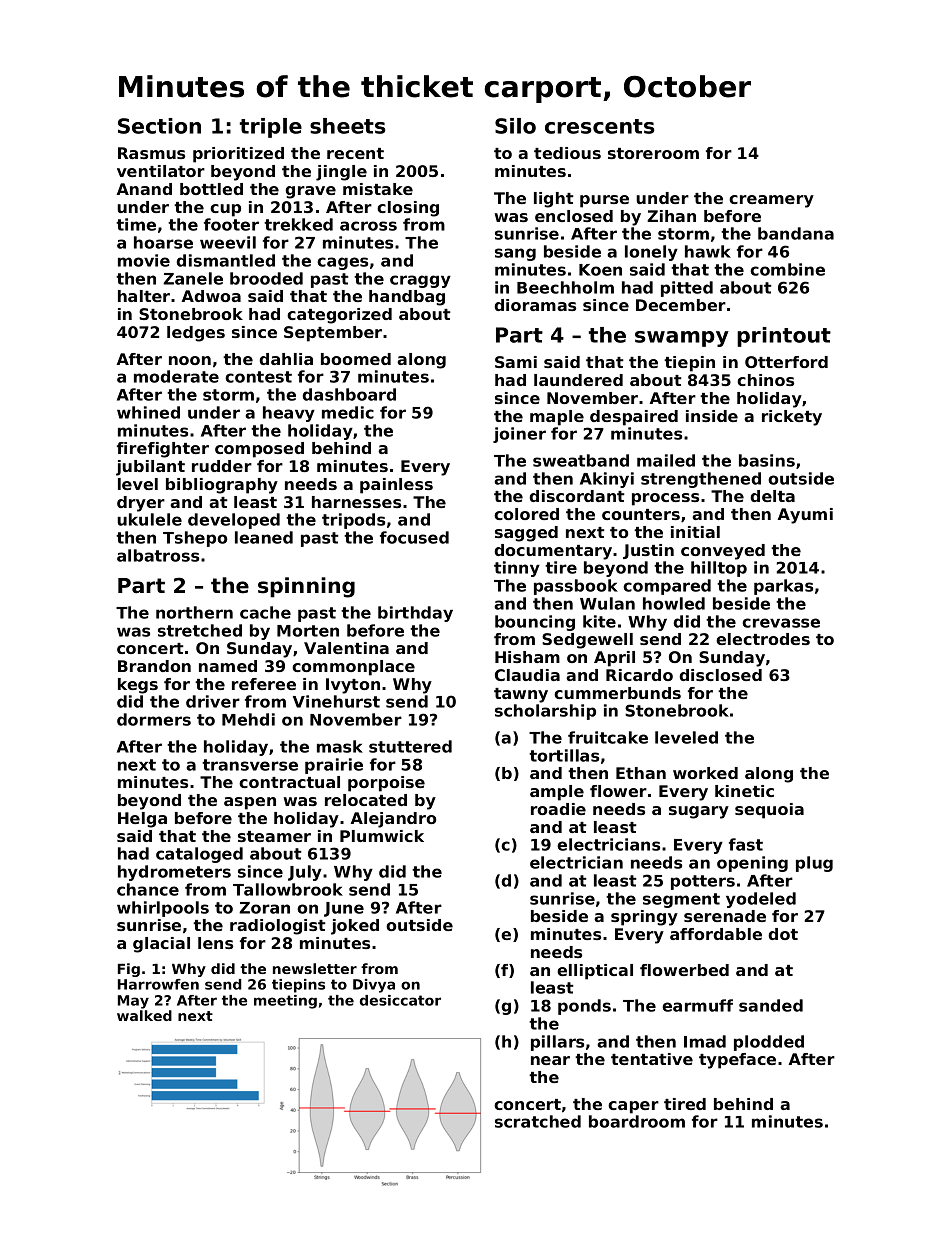  Describe the element at coordinates (515, 254) in the document. I see `sang` at that location.
